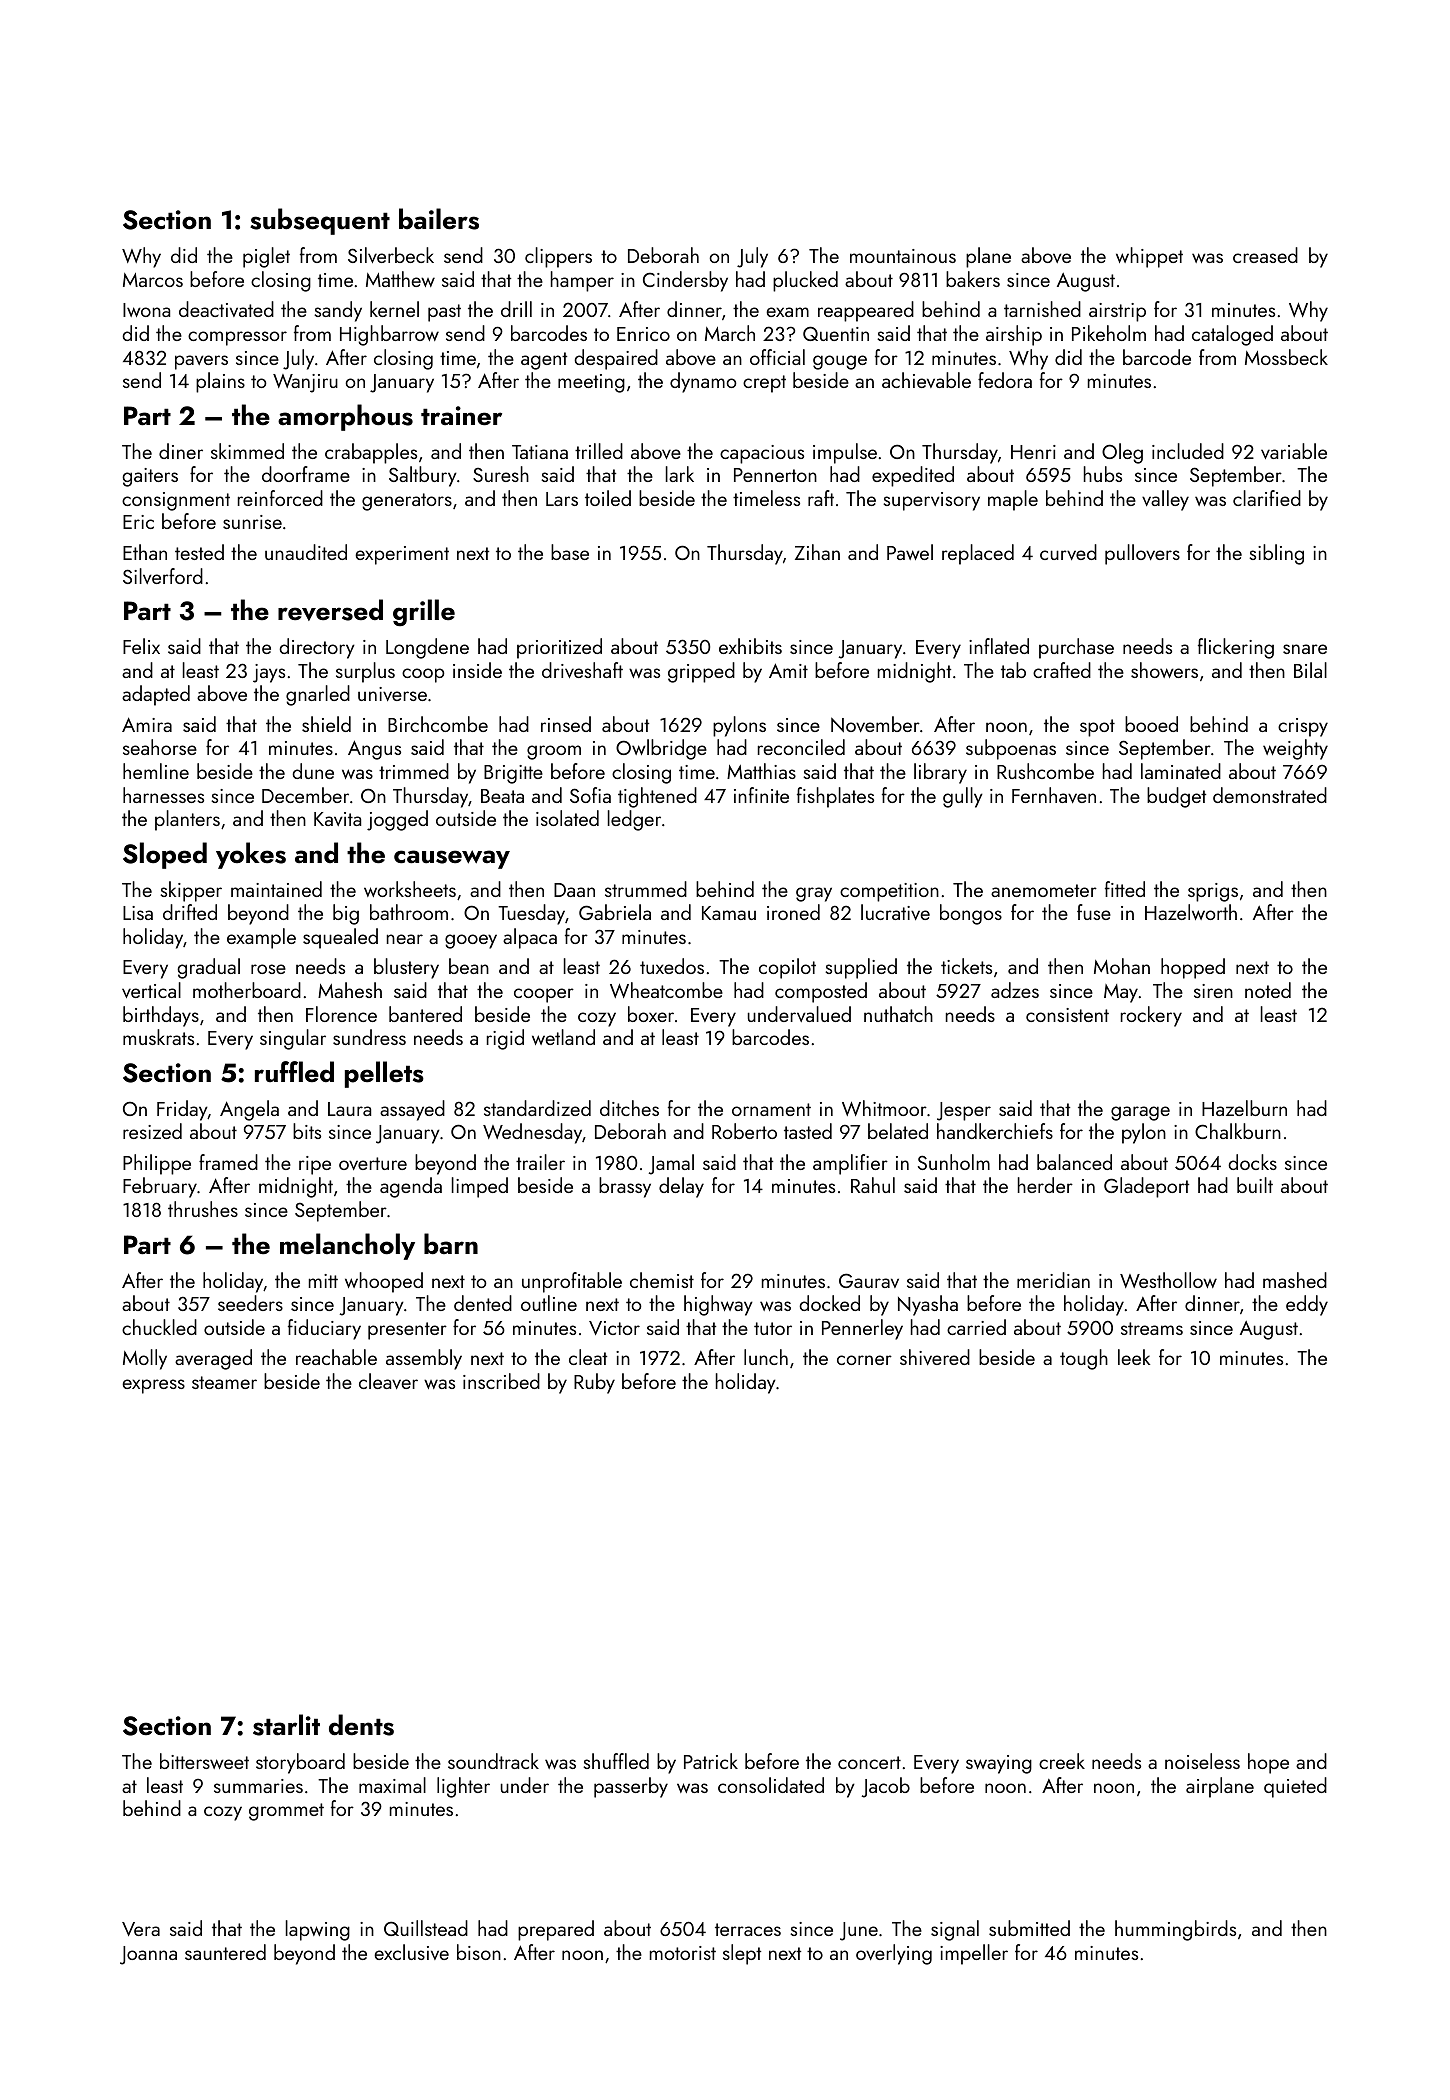 The width and height of the image is (1450, 2100). Describe the element at coordinates (163, 795) in the image. I see `harnesses` at that location.
